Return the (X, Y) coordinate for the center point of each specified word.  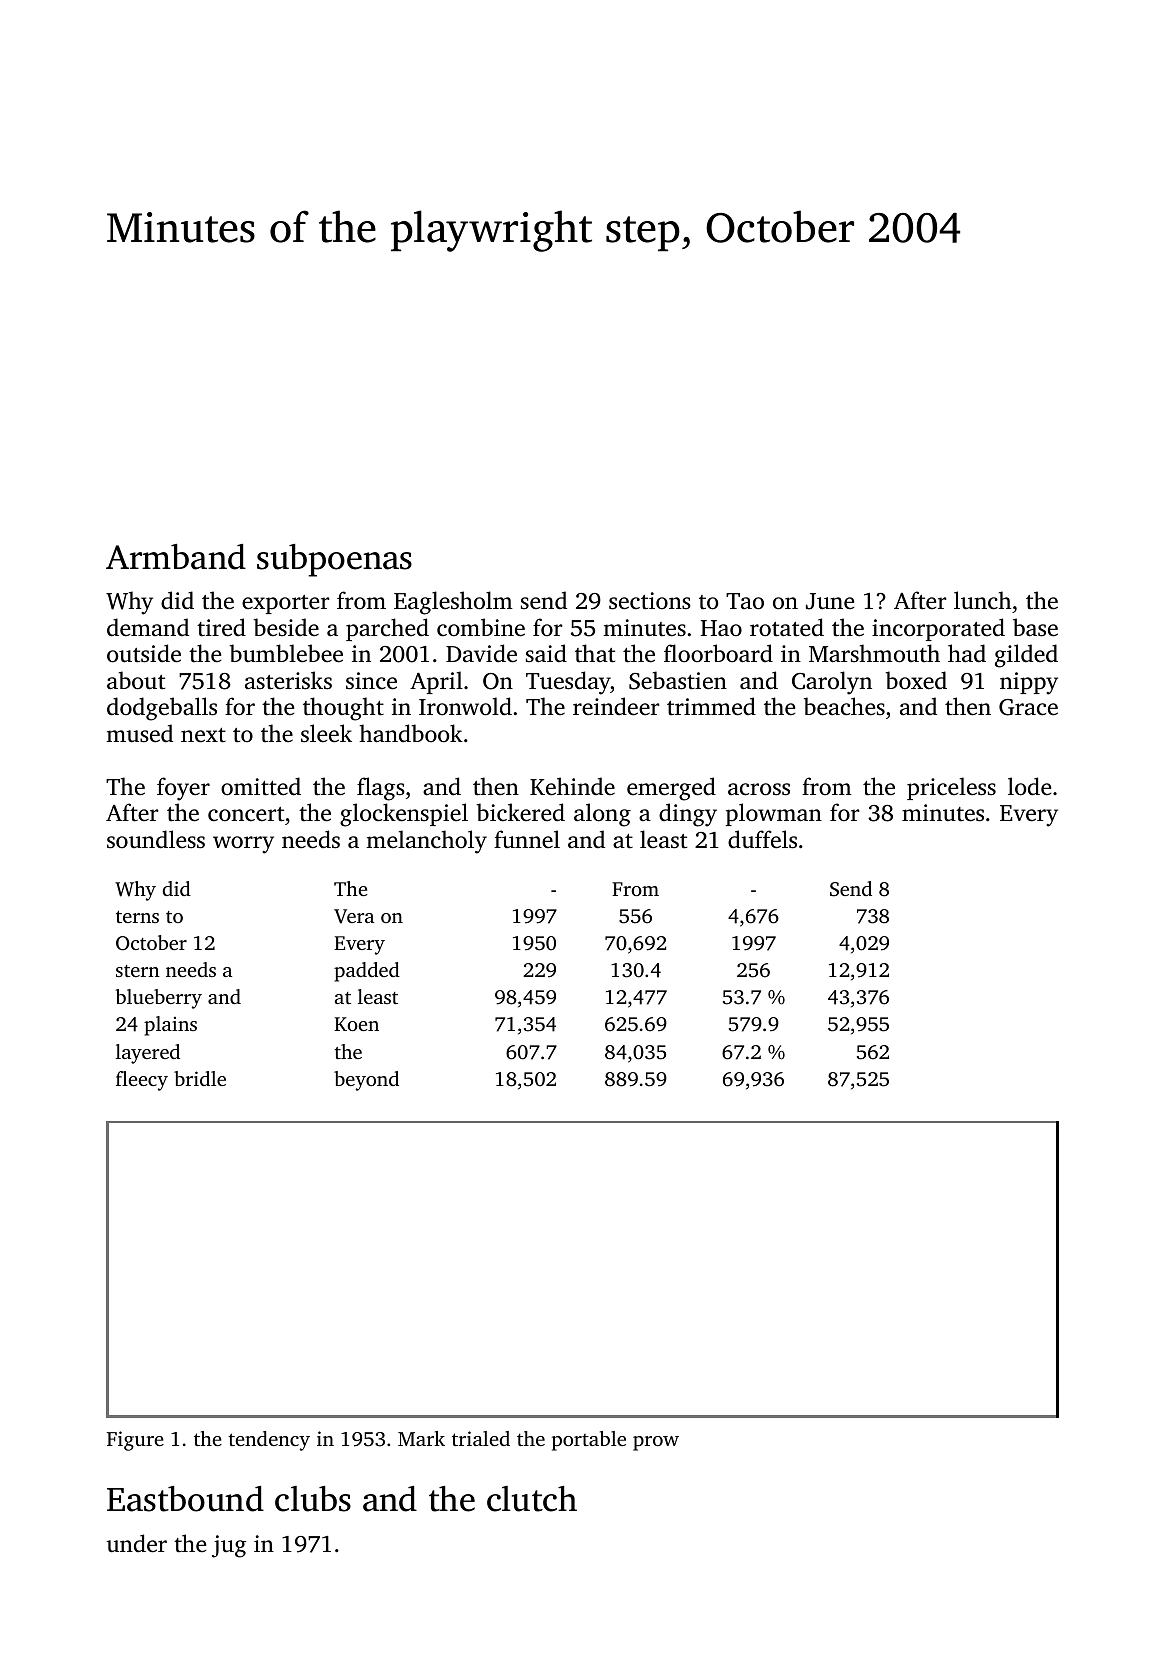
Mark (421, 1438)
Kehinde (572, 786)
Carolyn (832, 683)
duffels (762, 839)
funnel (527, 839)
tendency (269, 1441)
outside (144, 653)
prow (656, 1443)
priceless (951, 788)
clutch (532, 1499)
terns (137, 917)
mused (139, 733)
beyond (366, 1081)
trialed (481, 1438)
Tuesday (568, 683)
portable (589, 1441)
